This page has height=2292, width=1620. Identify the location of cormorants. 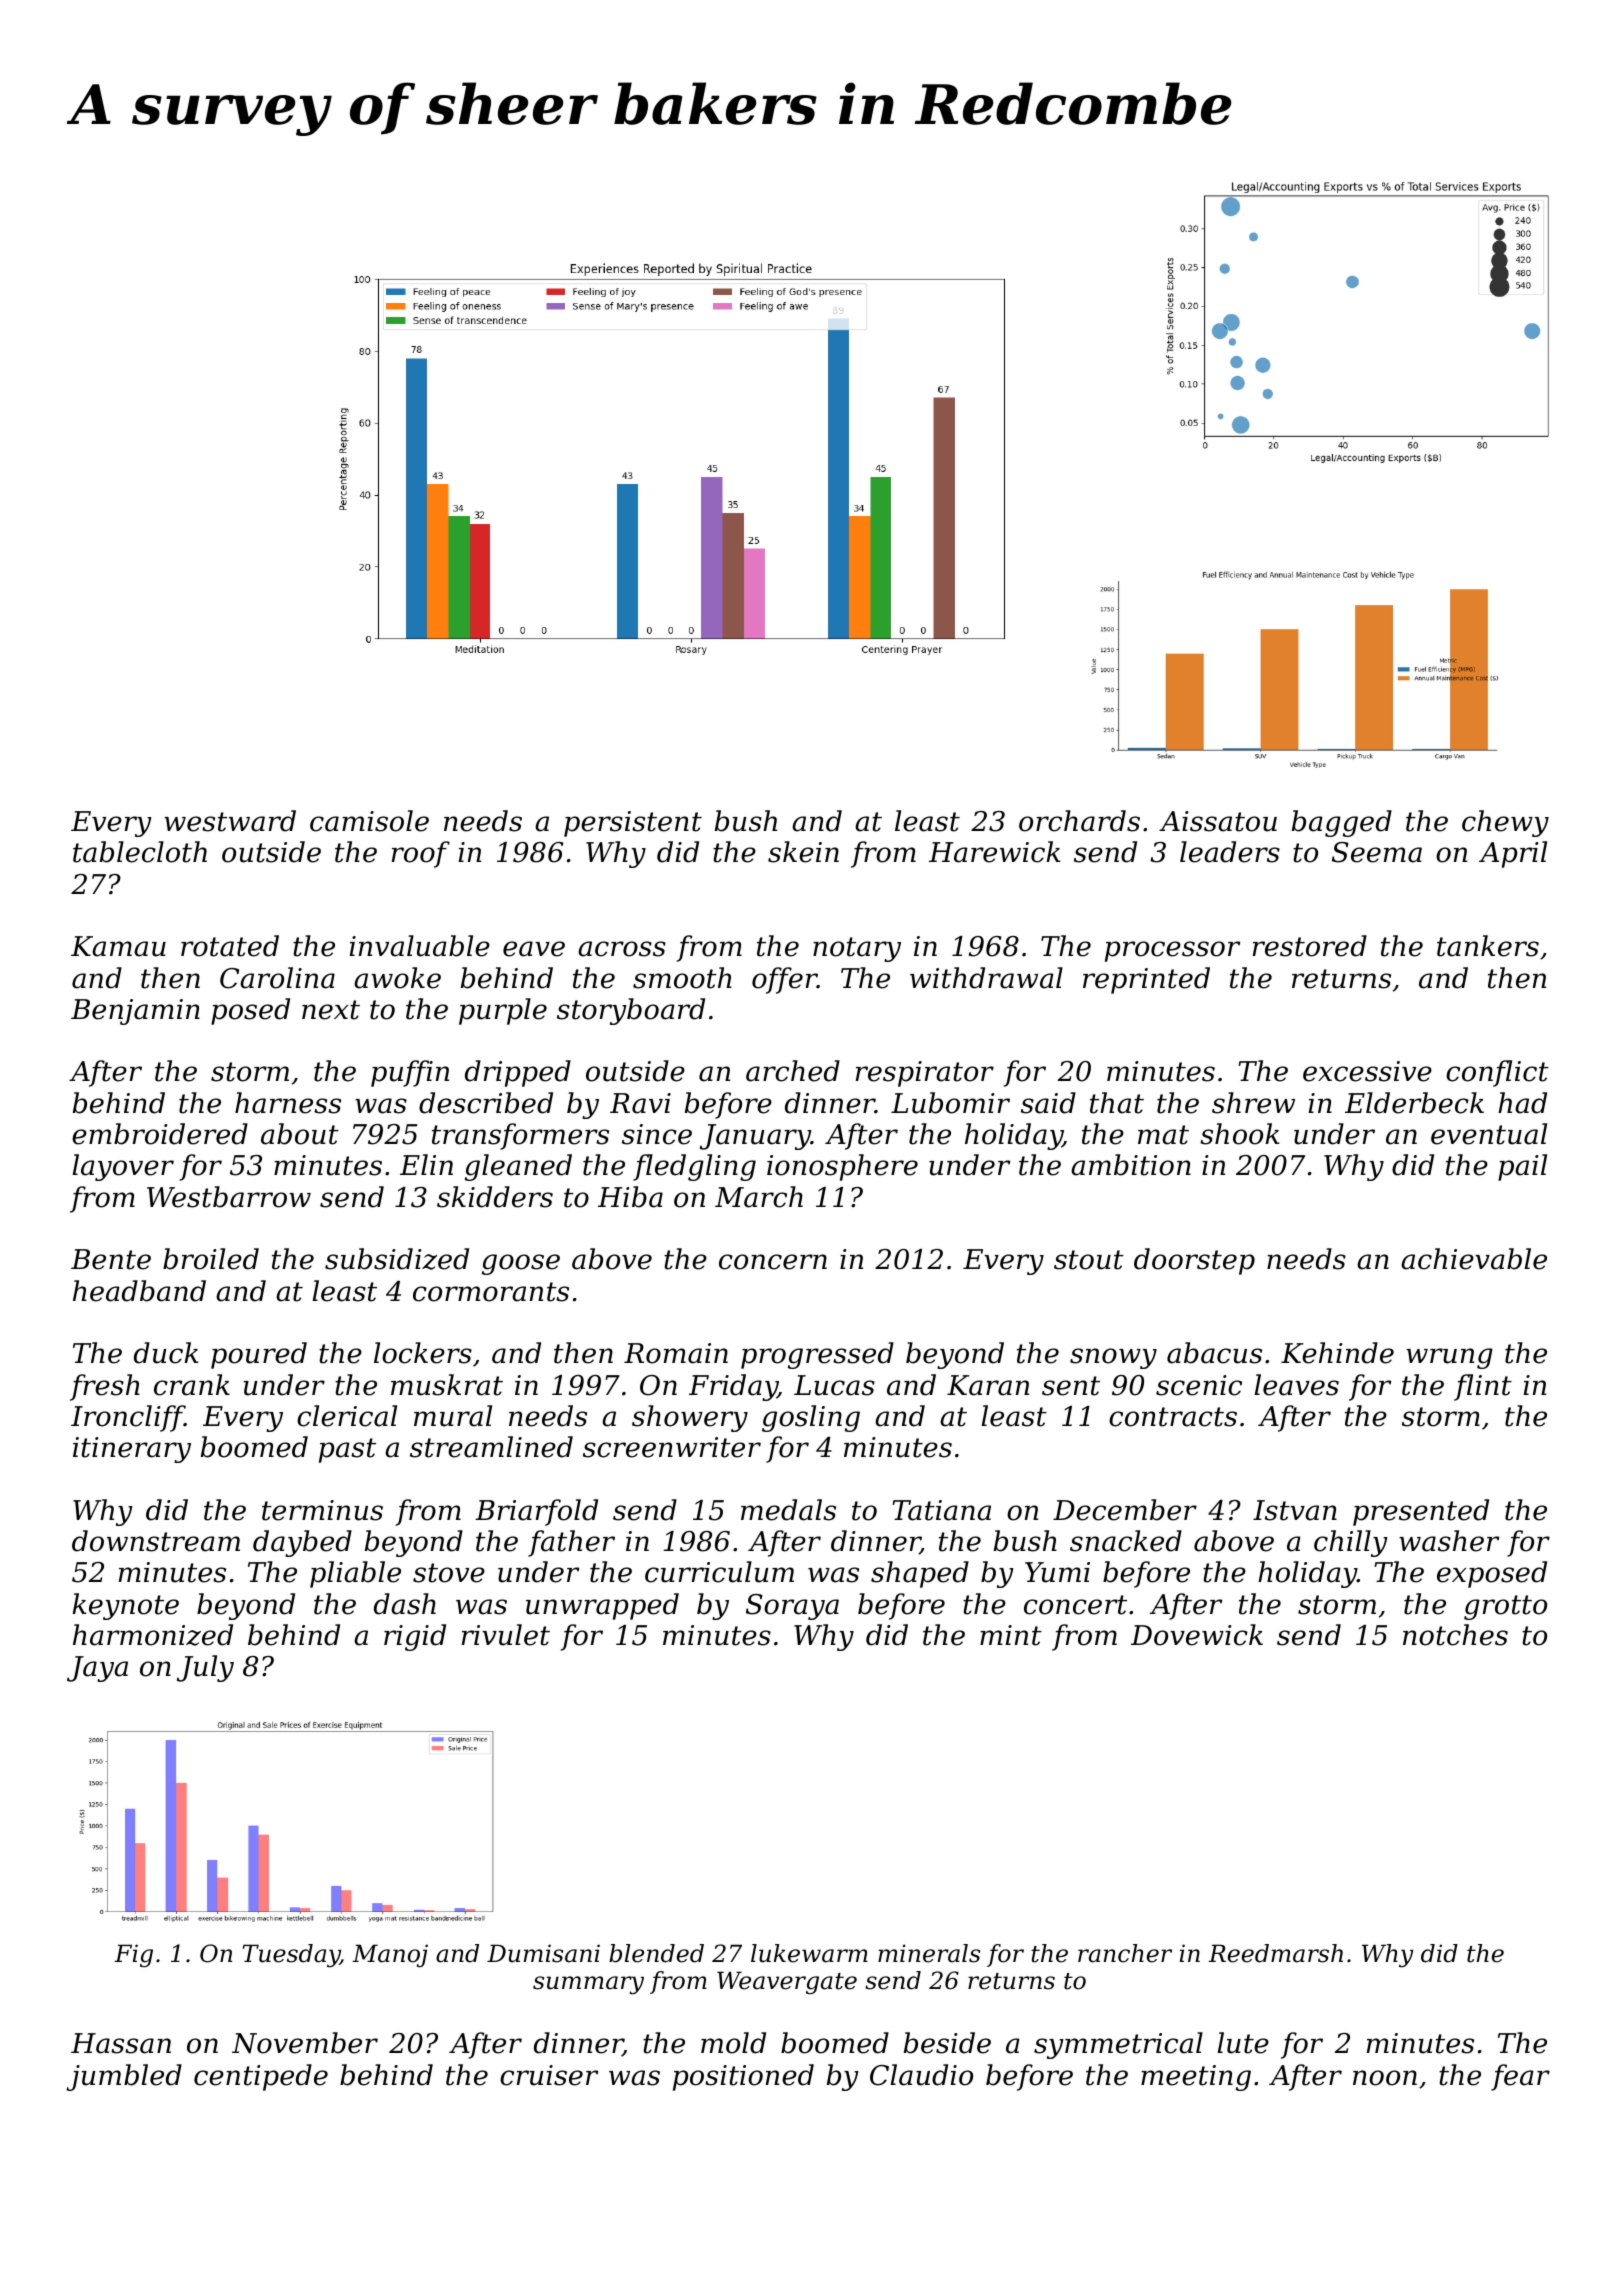
(491, 1292).
